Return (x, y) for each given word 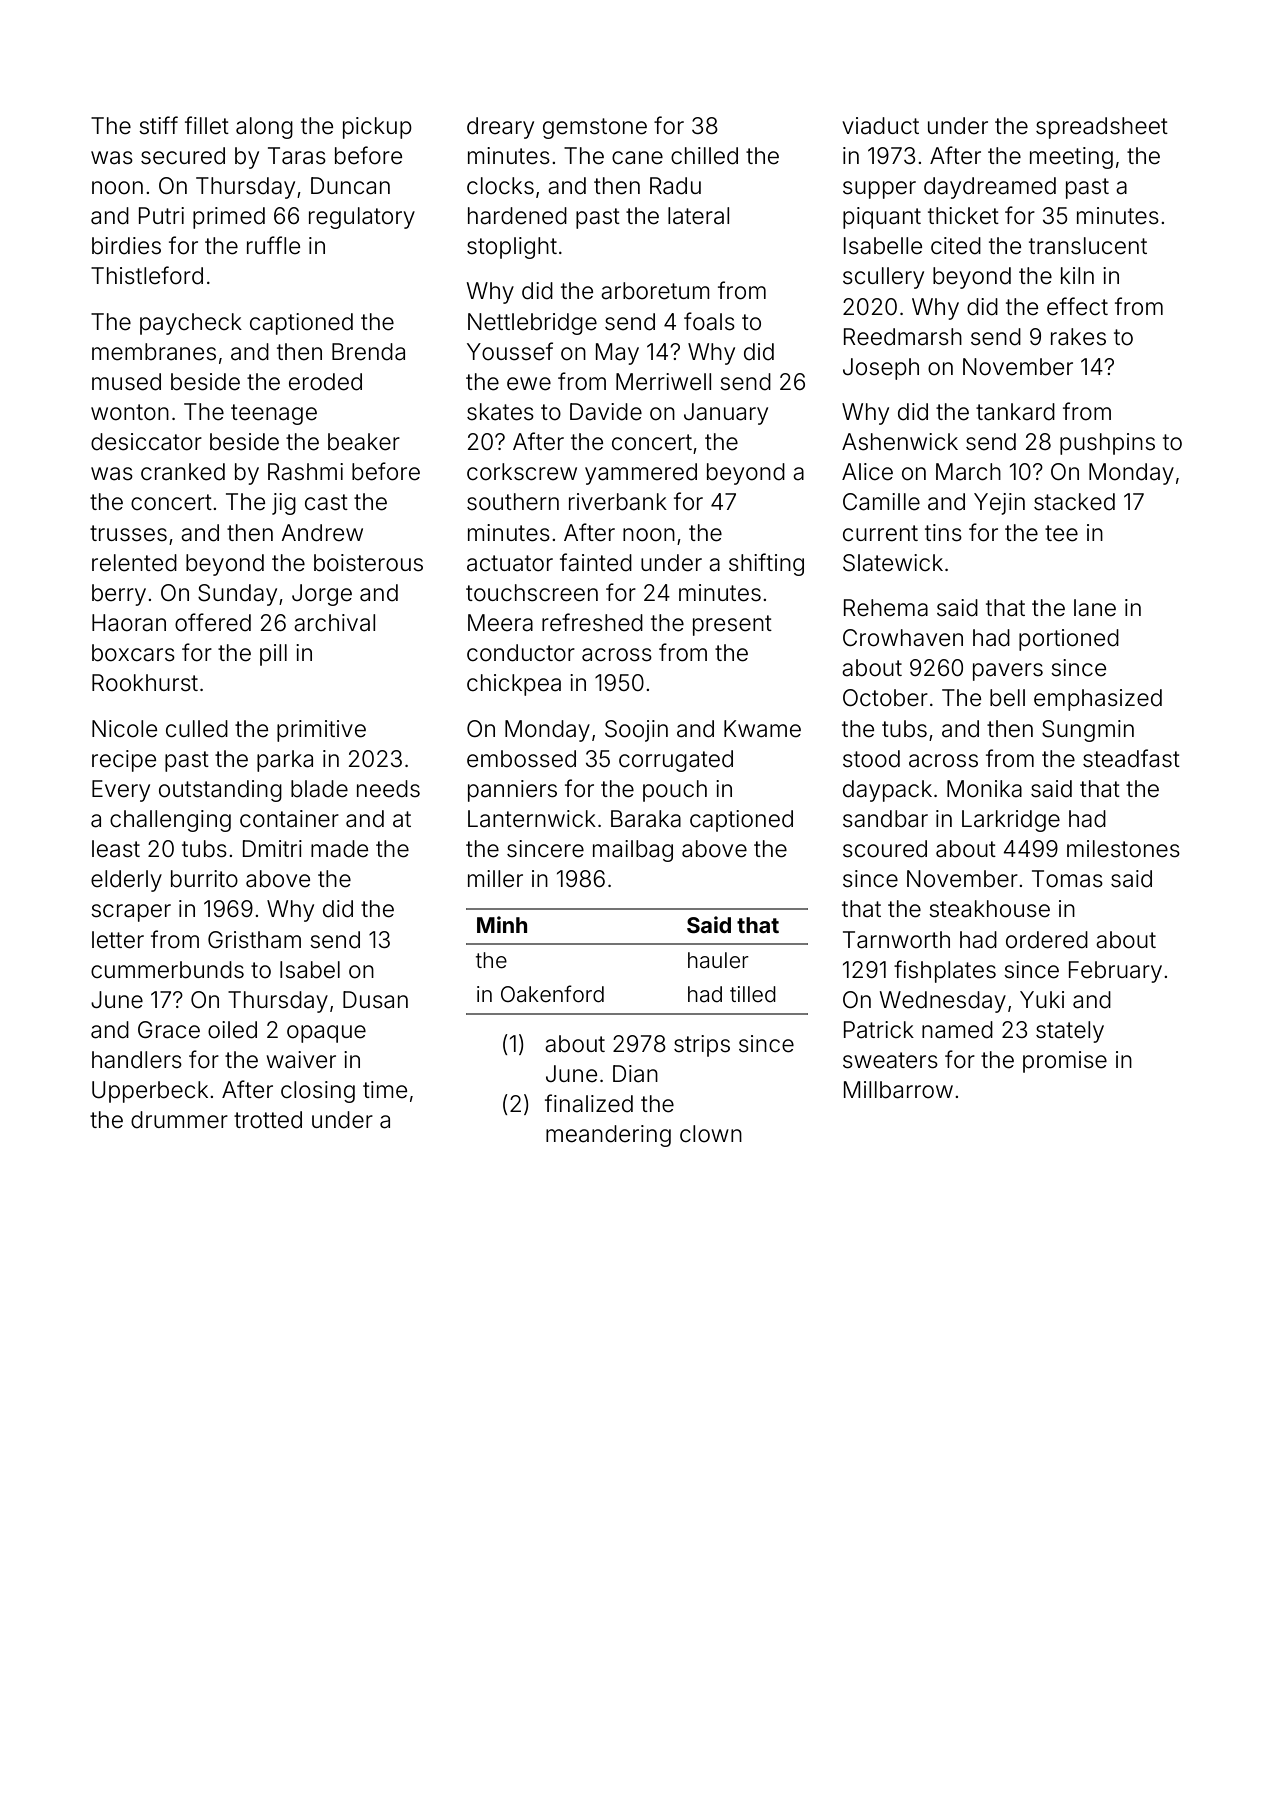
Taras (297, 156)
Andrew (322, 533)
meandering (608, 1136)
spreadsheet (1102, 128)
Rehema (886, 608)
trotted (268, 1120)
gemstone (595, 128)
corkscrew (522, 472)
